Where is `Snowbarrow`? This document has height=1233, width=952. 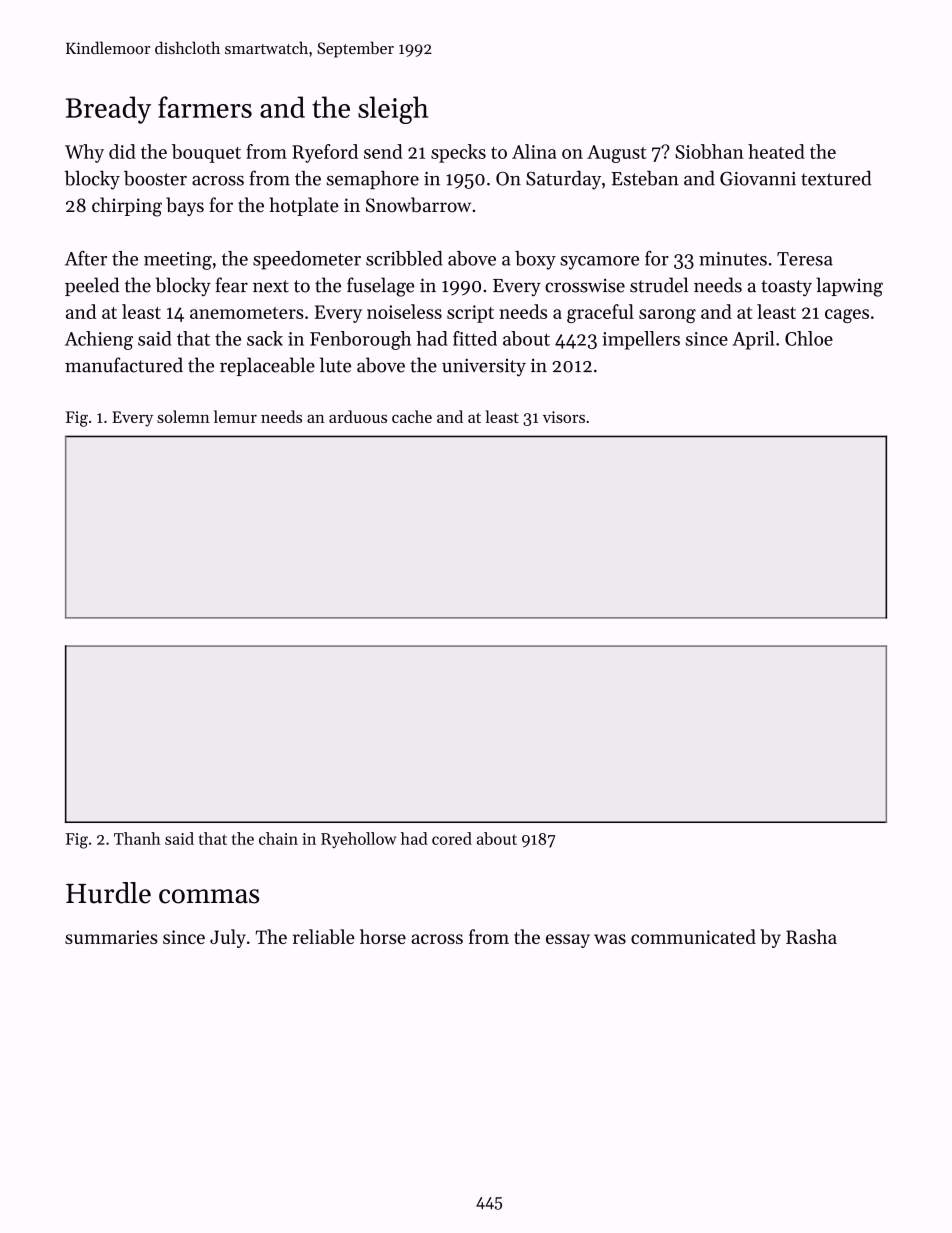
Snowbarrow is located at coordinates (418, 205).
